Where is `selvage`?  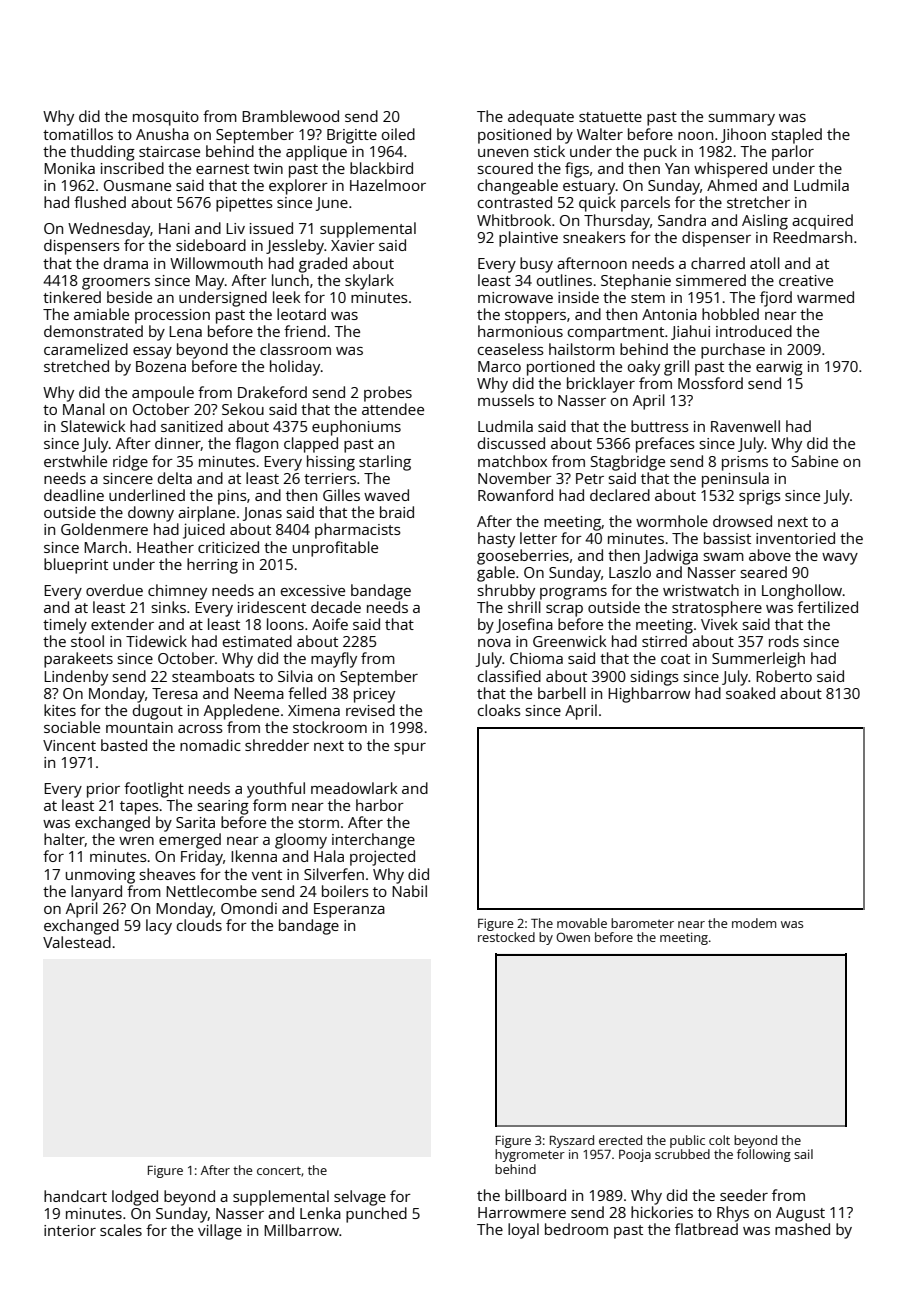
selvage is located at coordinates (360, 1198).
